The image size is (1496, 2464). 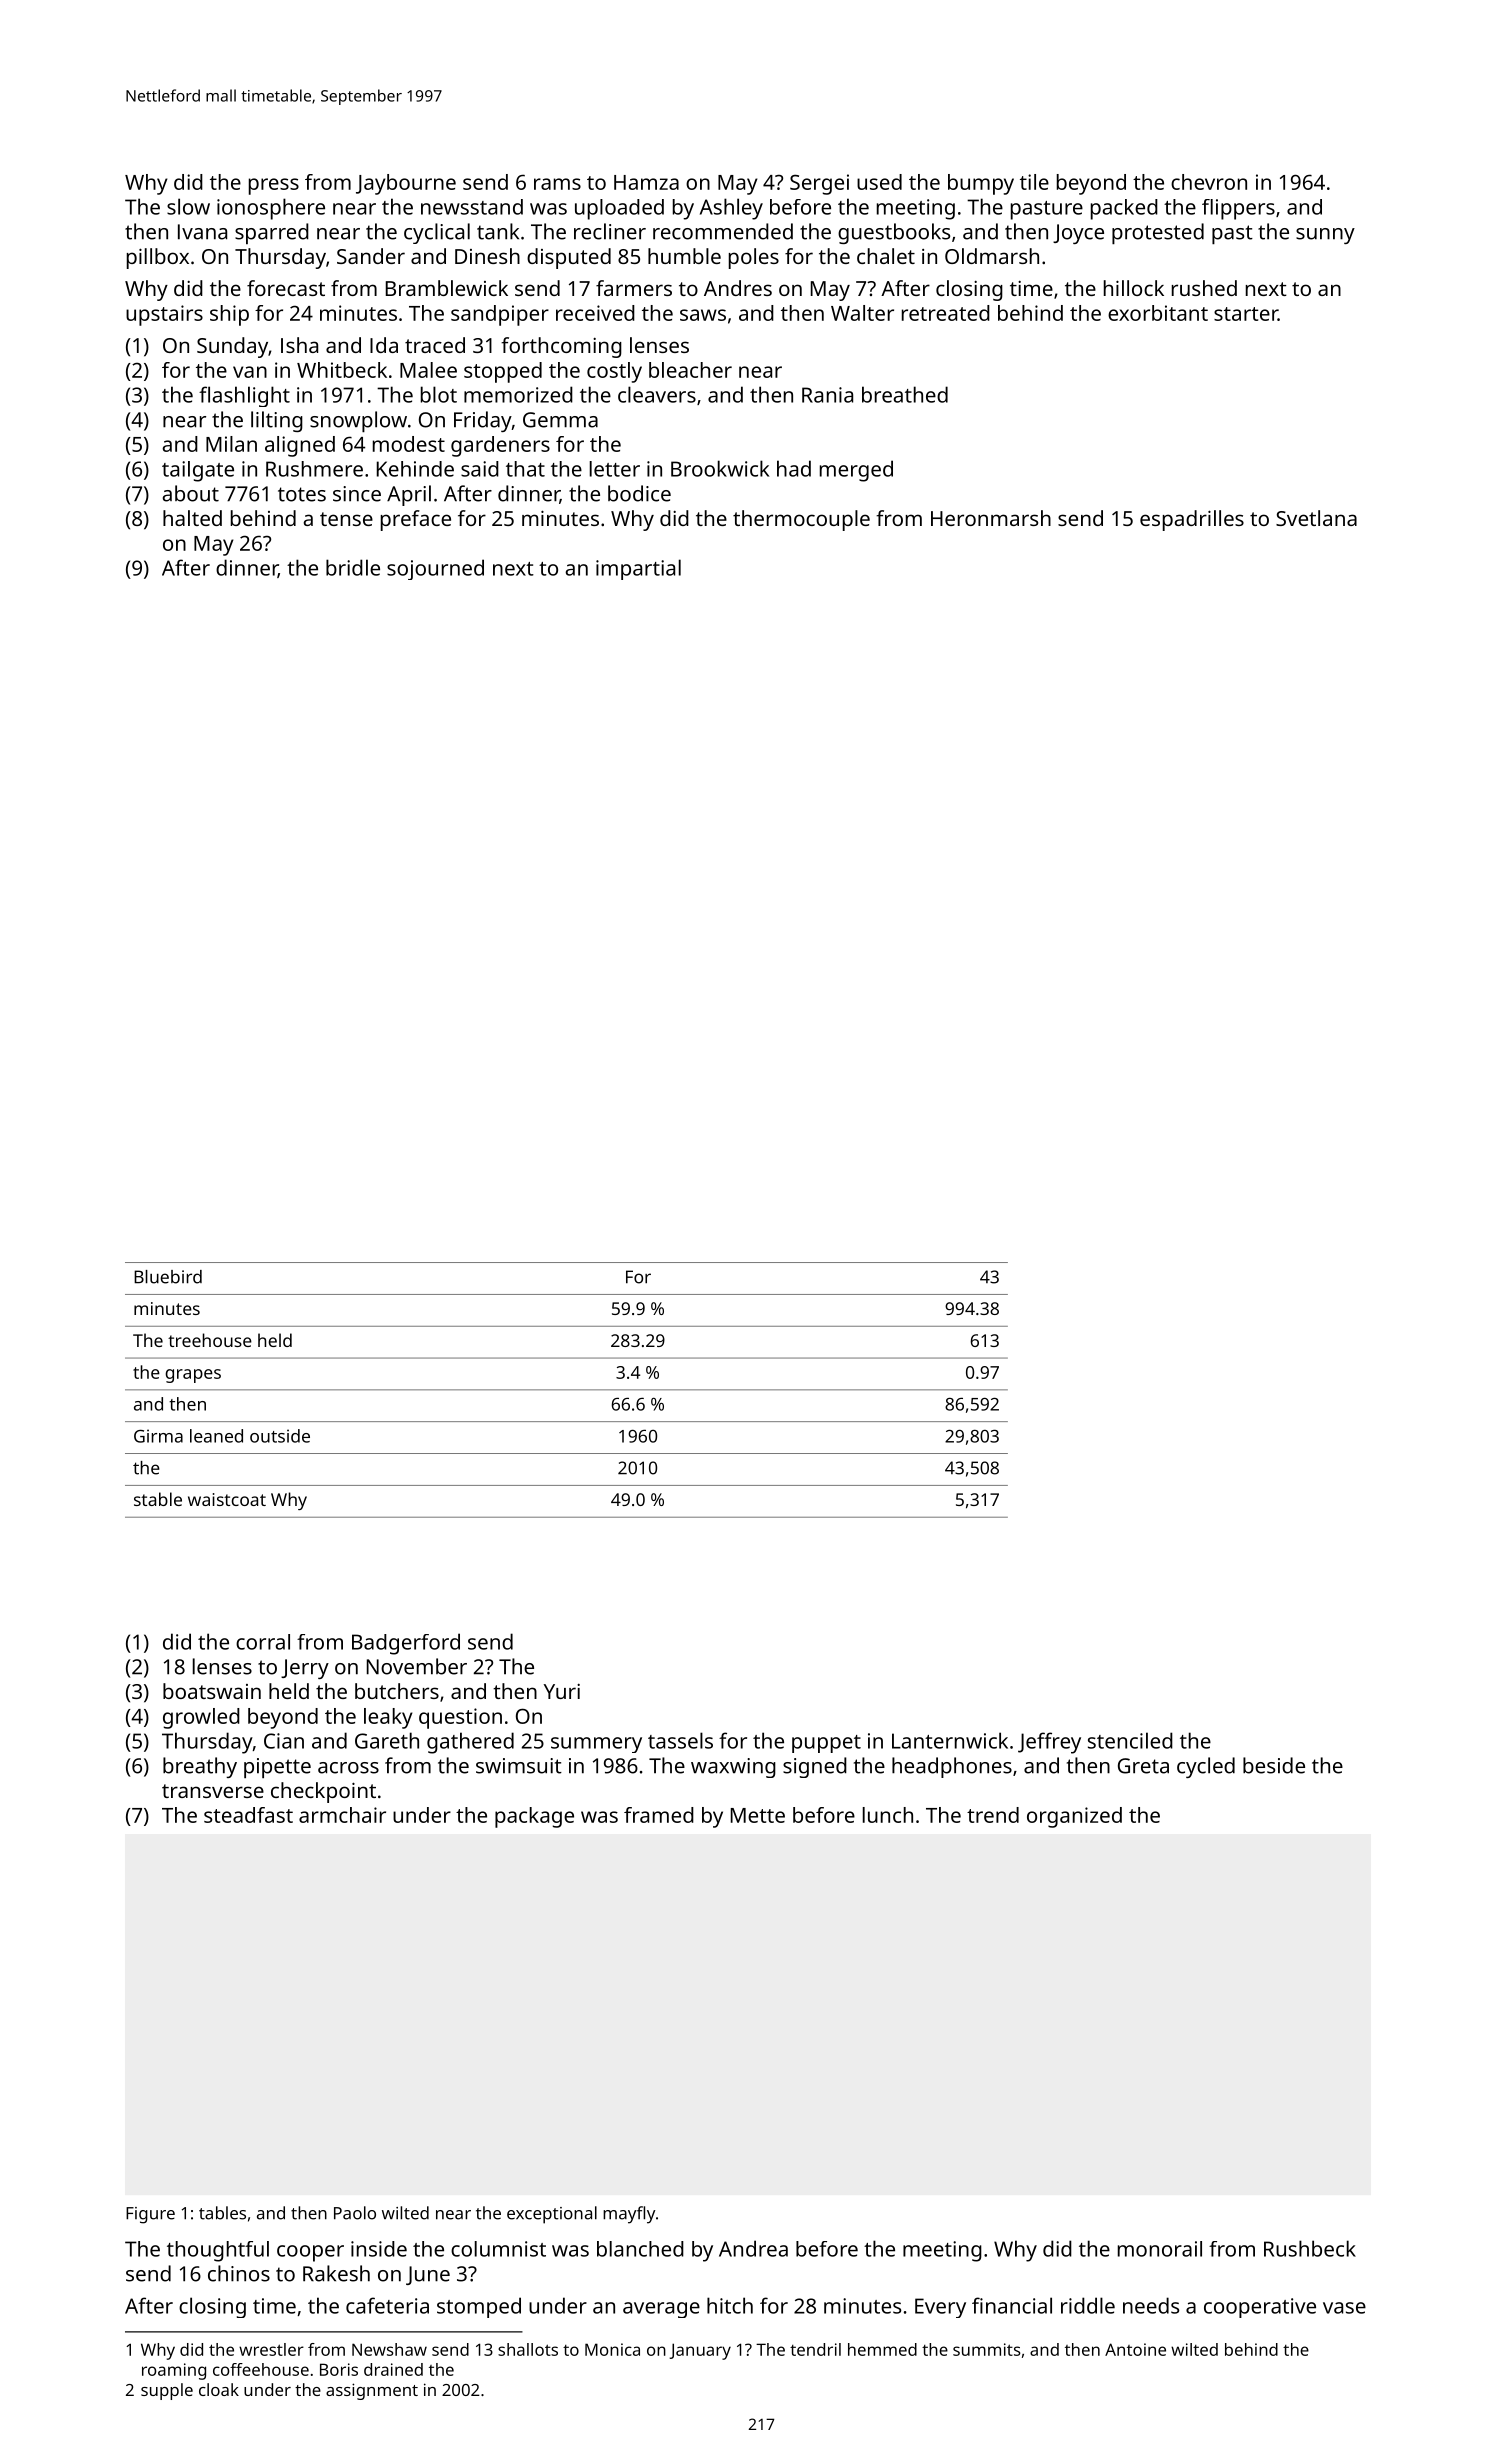 I want to click on saws, so click(x=703, y=315).
